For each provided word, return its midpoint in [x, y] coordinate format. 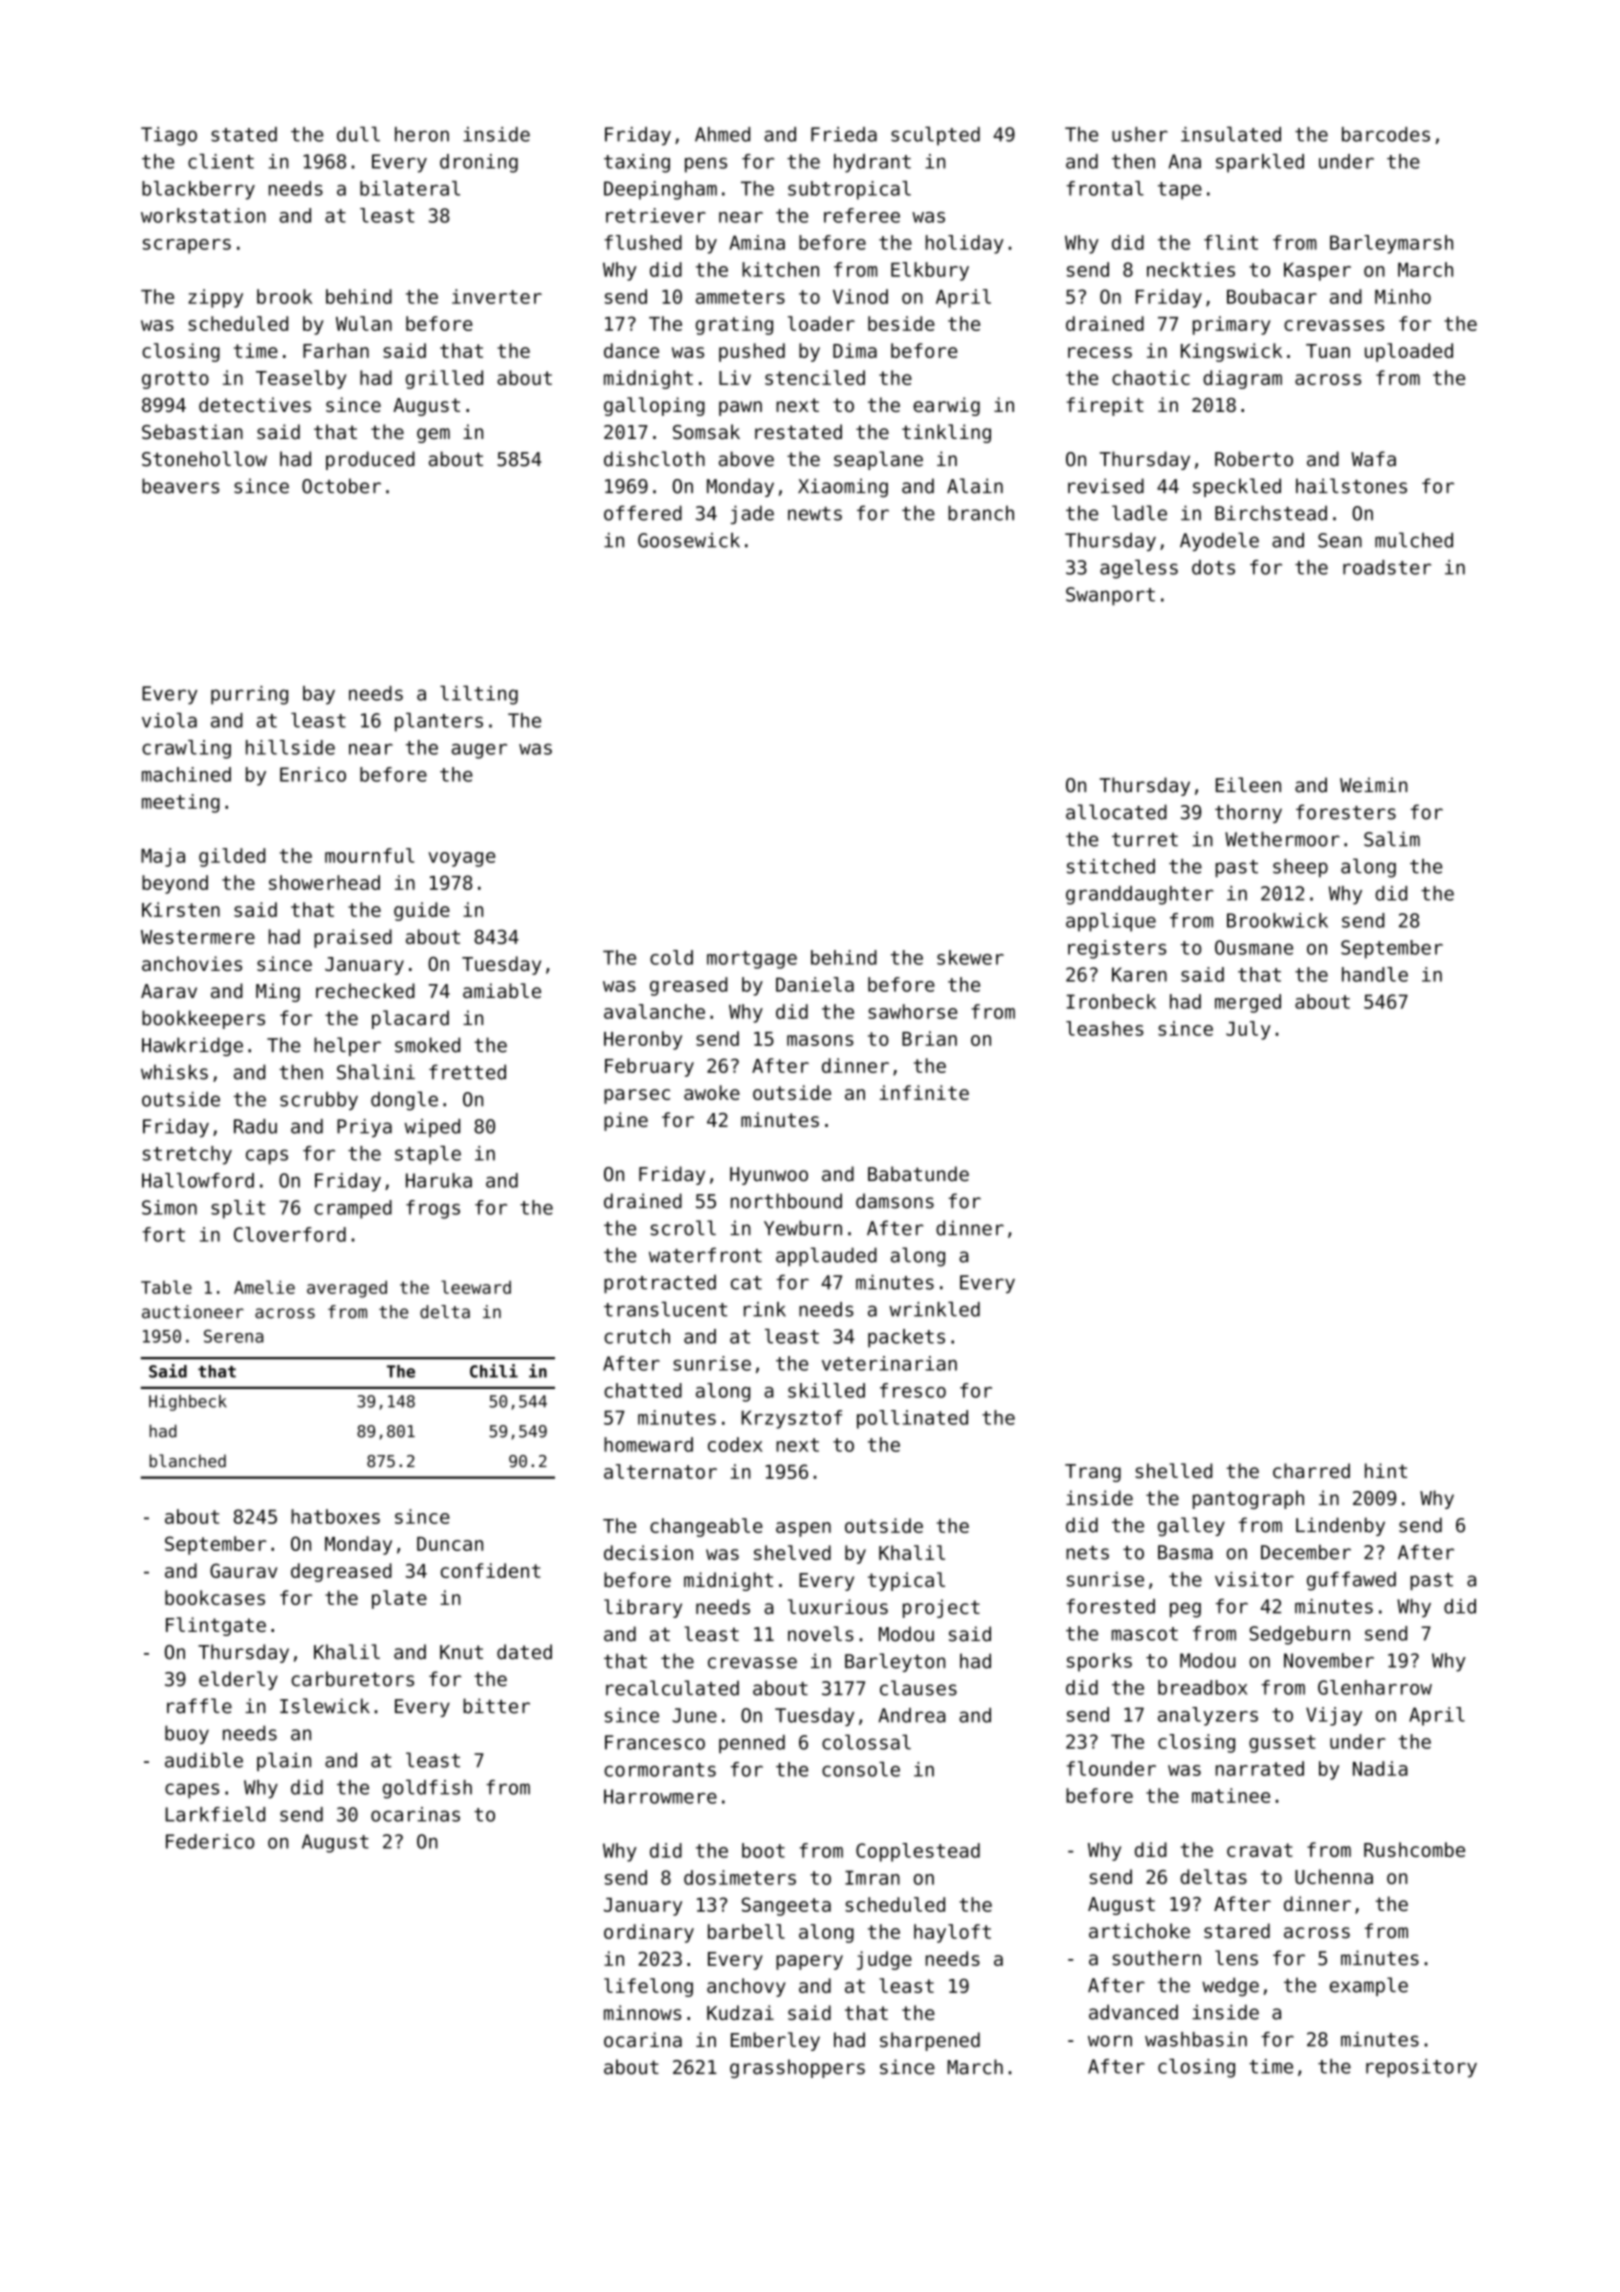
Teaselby [301, 379]
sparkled [1260, 163]
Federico [210, 1841]
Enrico [313, 774]
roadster [1387, 567]
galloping [654, 406]
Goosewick [689, 540]
